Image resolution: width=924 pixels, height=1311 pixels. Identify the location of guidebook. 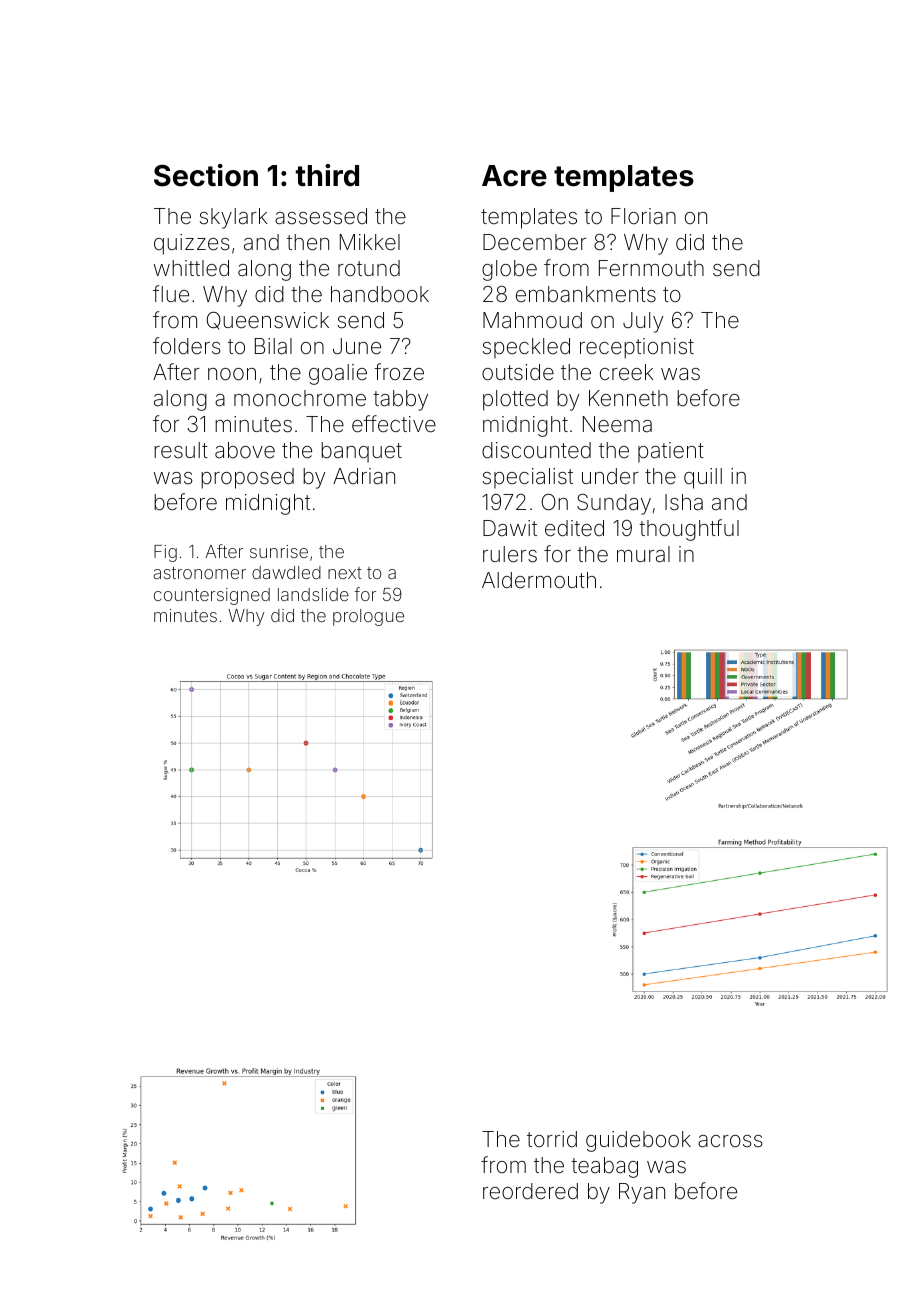
(638, 1141).
